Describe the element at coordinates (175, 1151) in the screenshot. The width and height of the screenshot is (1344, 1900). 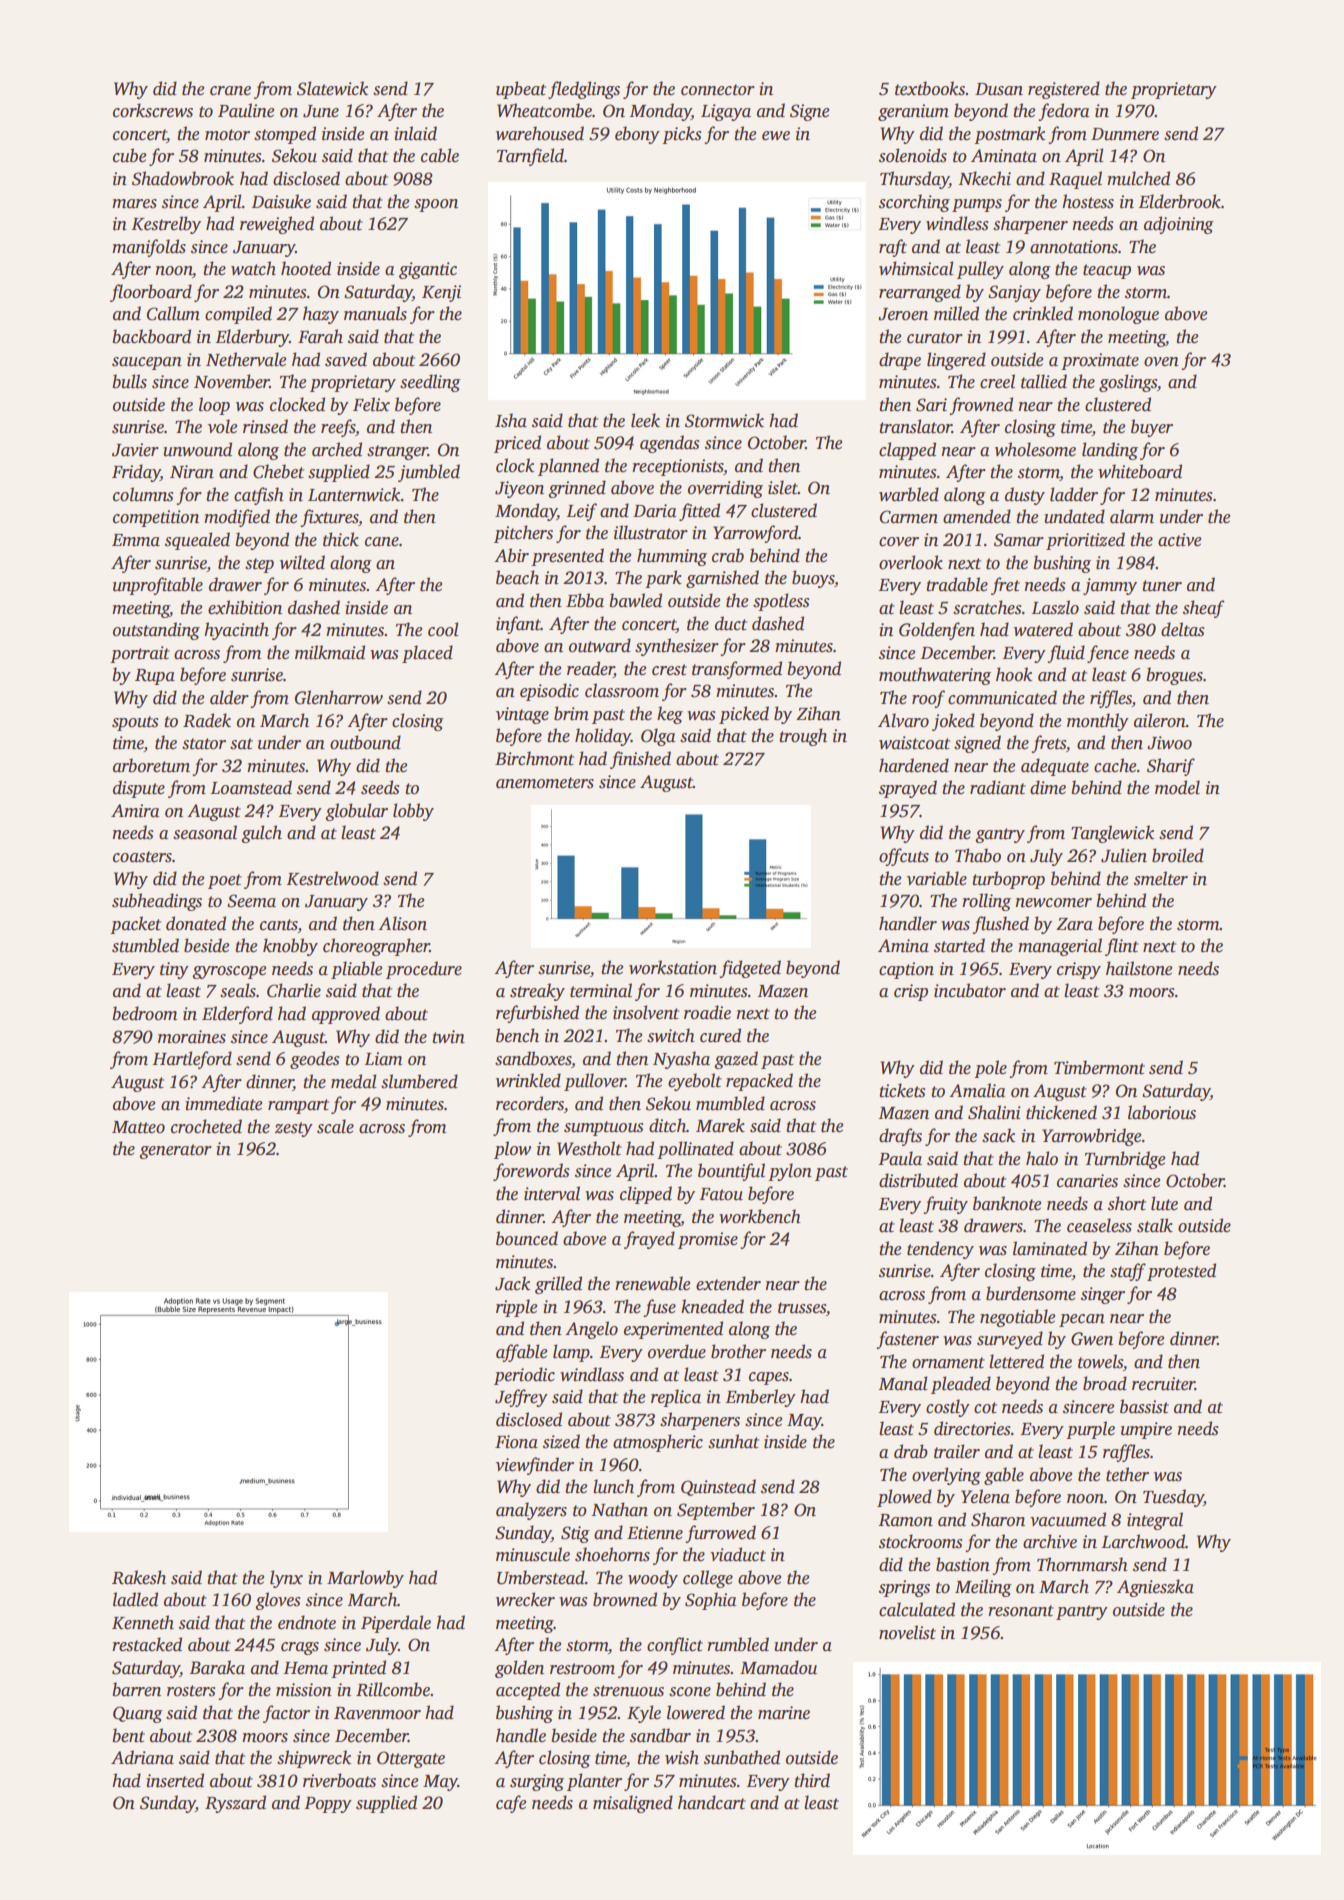
I see `generator` at that location.
